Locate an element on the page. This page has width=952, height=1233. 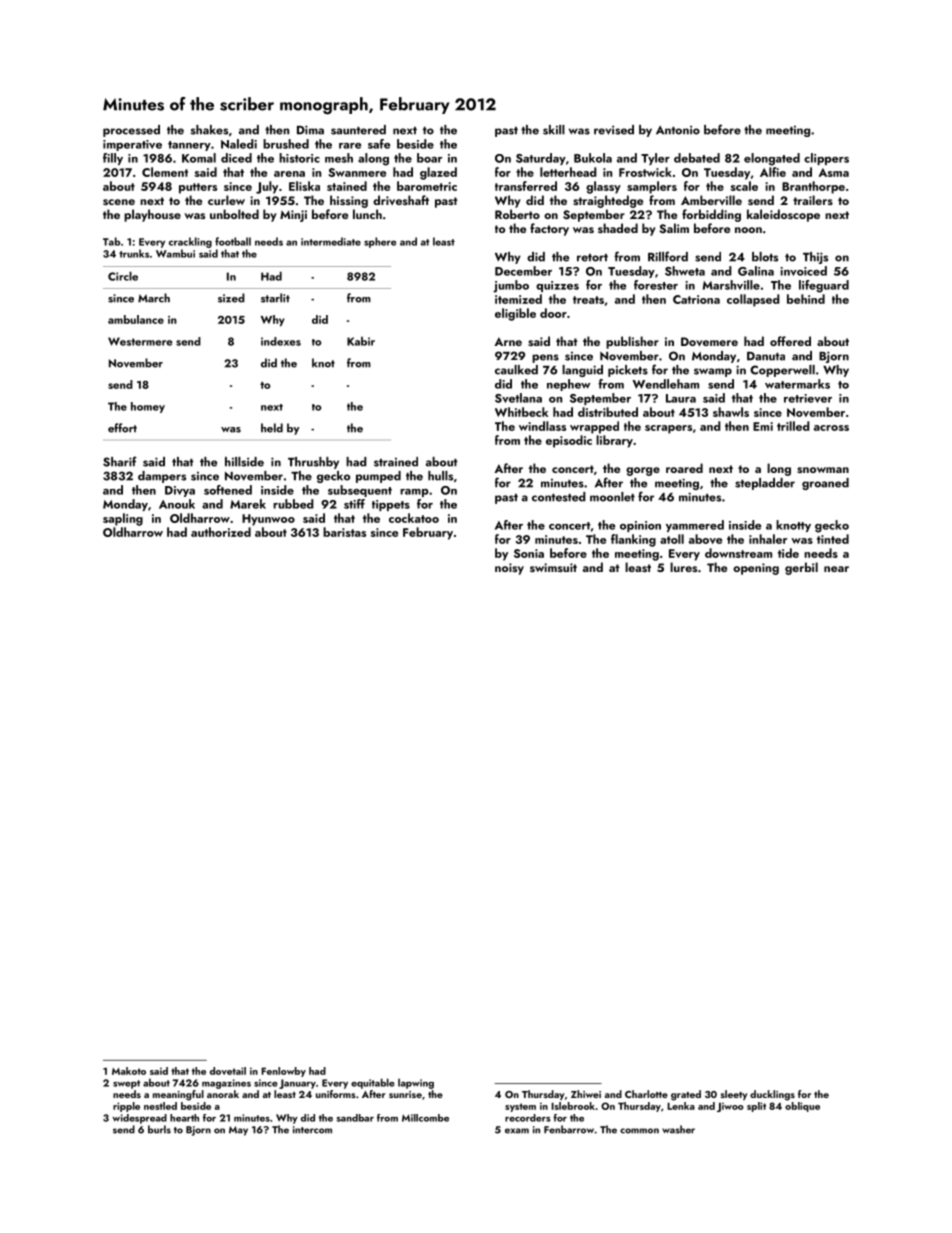
boar is located at coordinates (429, 158).
